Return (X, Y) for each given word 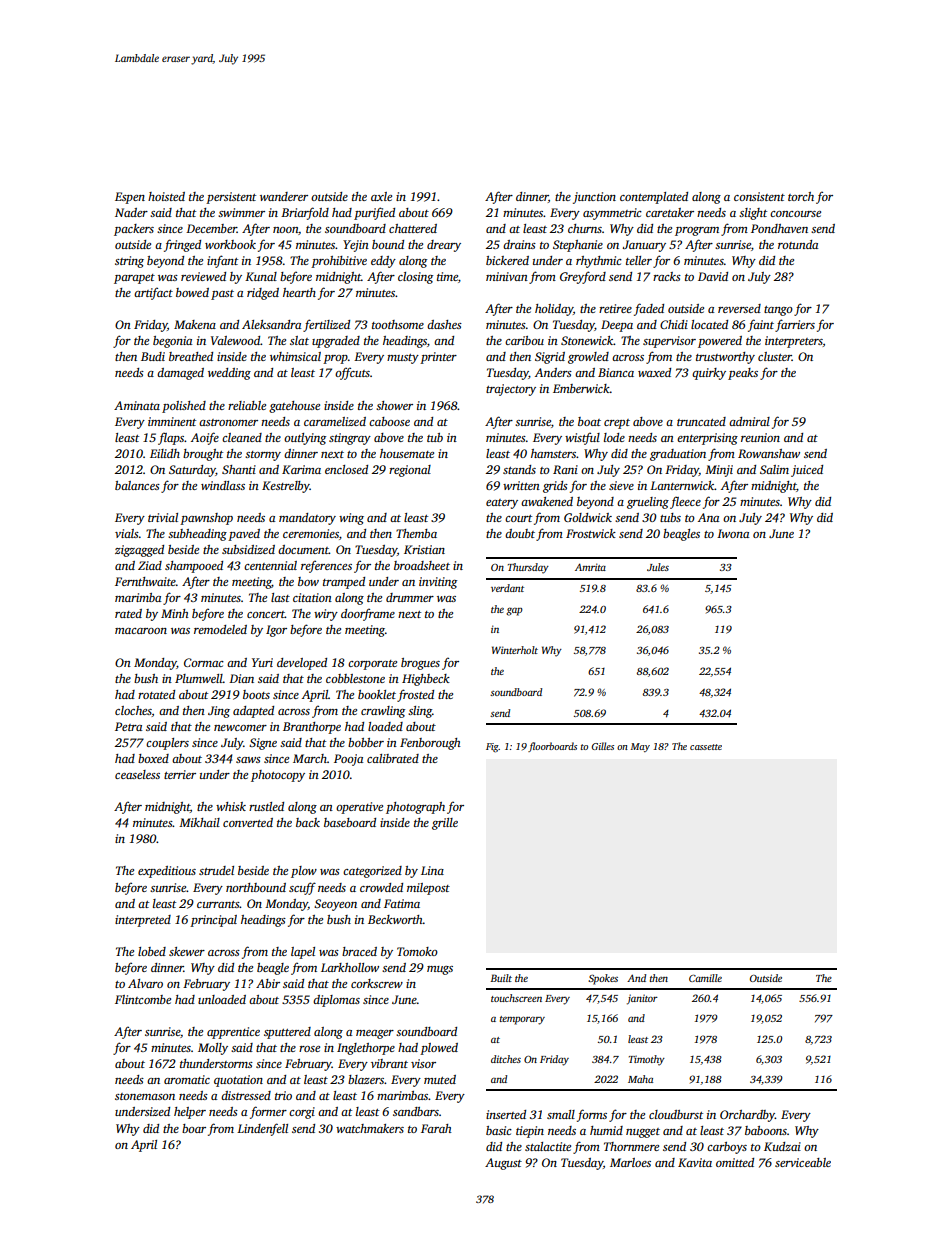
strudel (216, 870)
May (640, 747)
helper (190, 1113)
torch (801, 196)
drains (519, 244)
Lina (432, 870)
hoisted (166, 196)
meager (375, 1034)
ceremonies (311, 533)
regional (410, 471)
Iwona (733, 533)
